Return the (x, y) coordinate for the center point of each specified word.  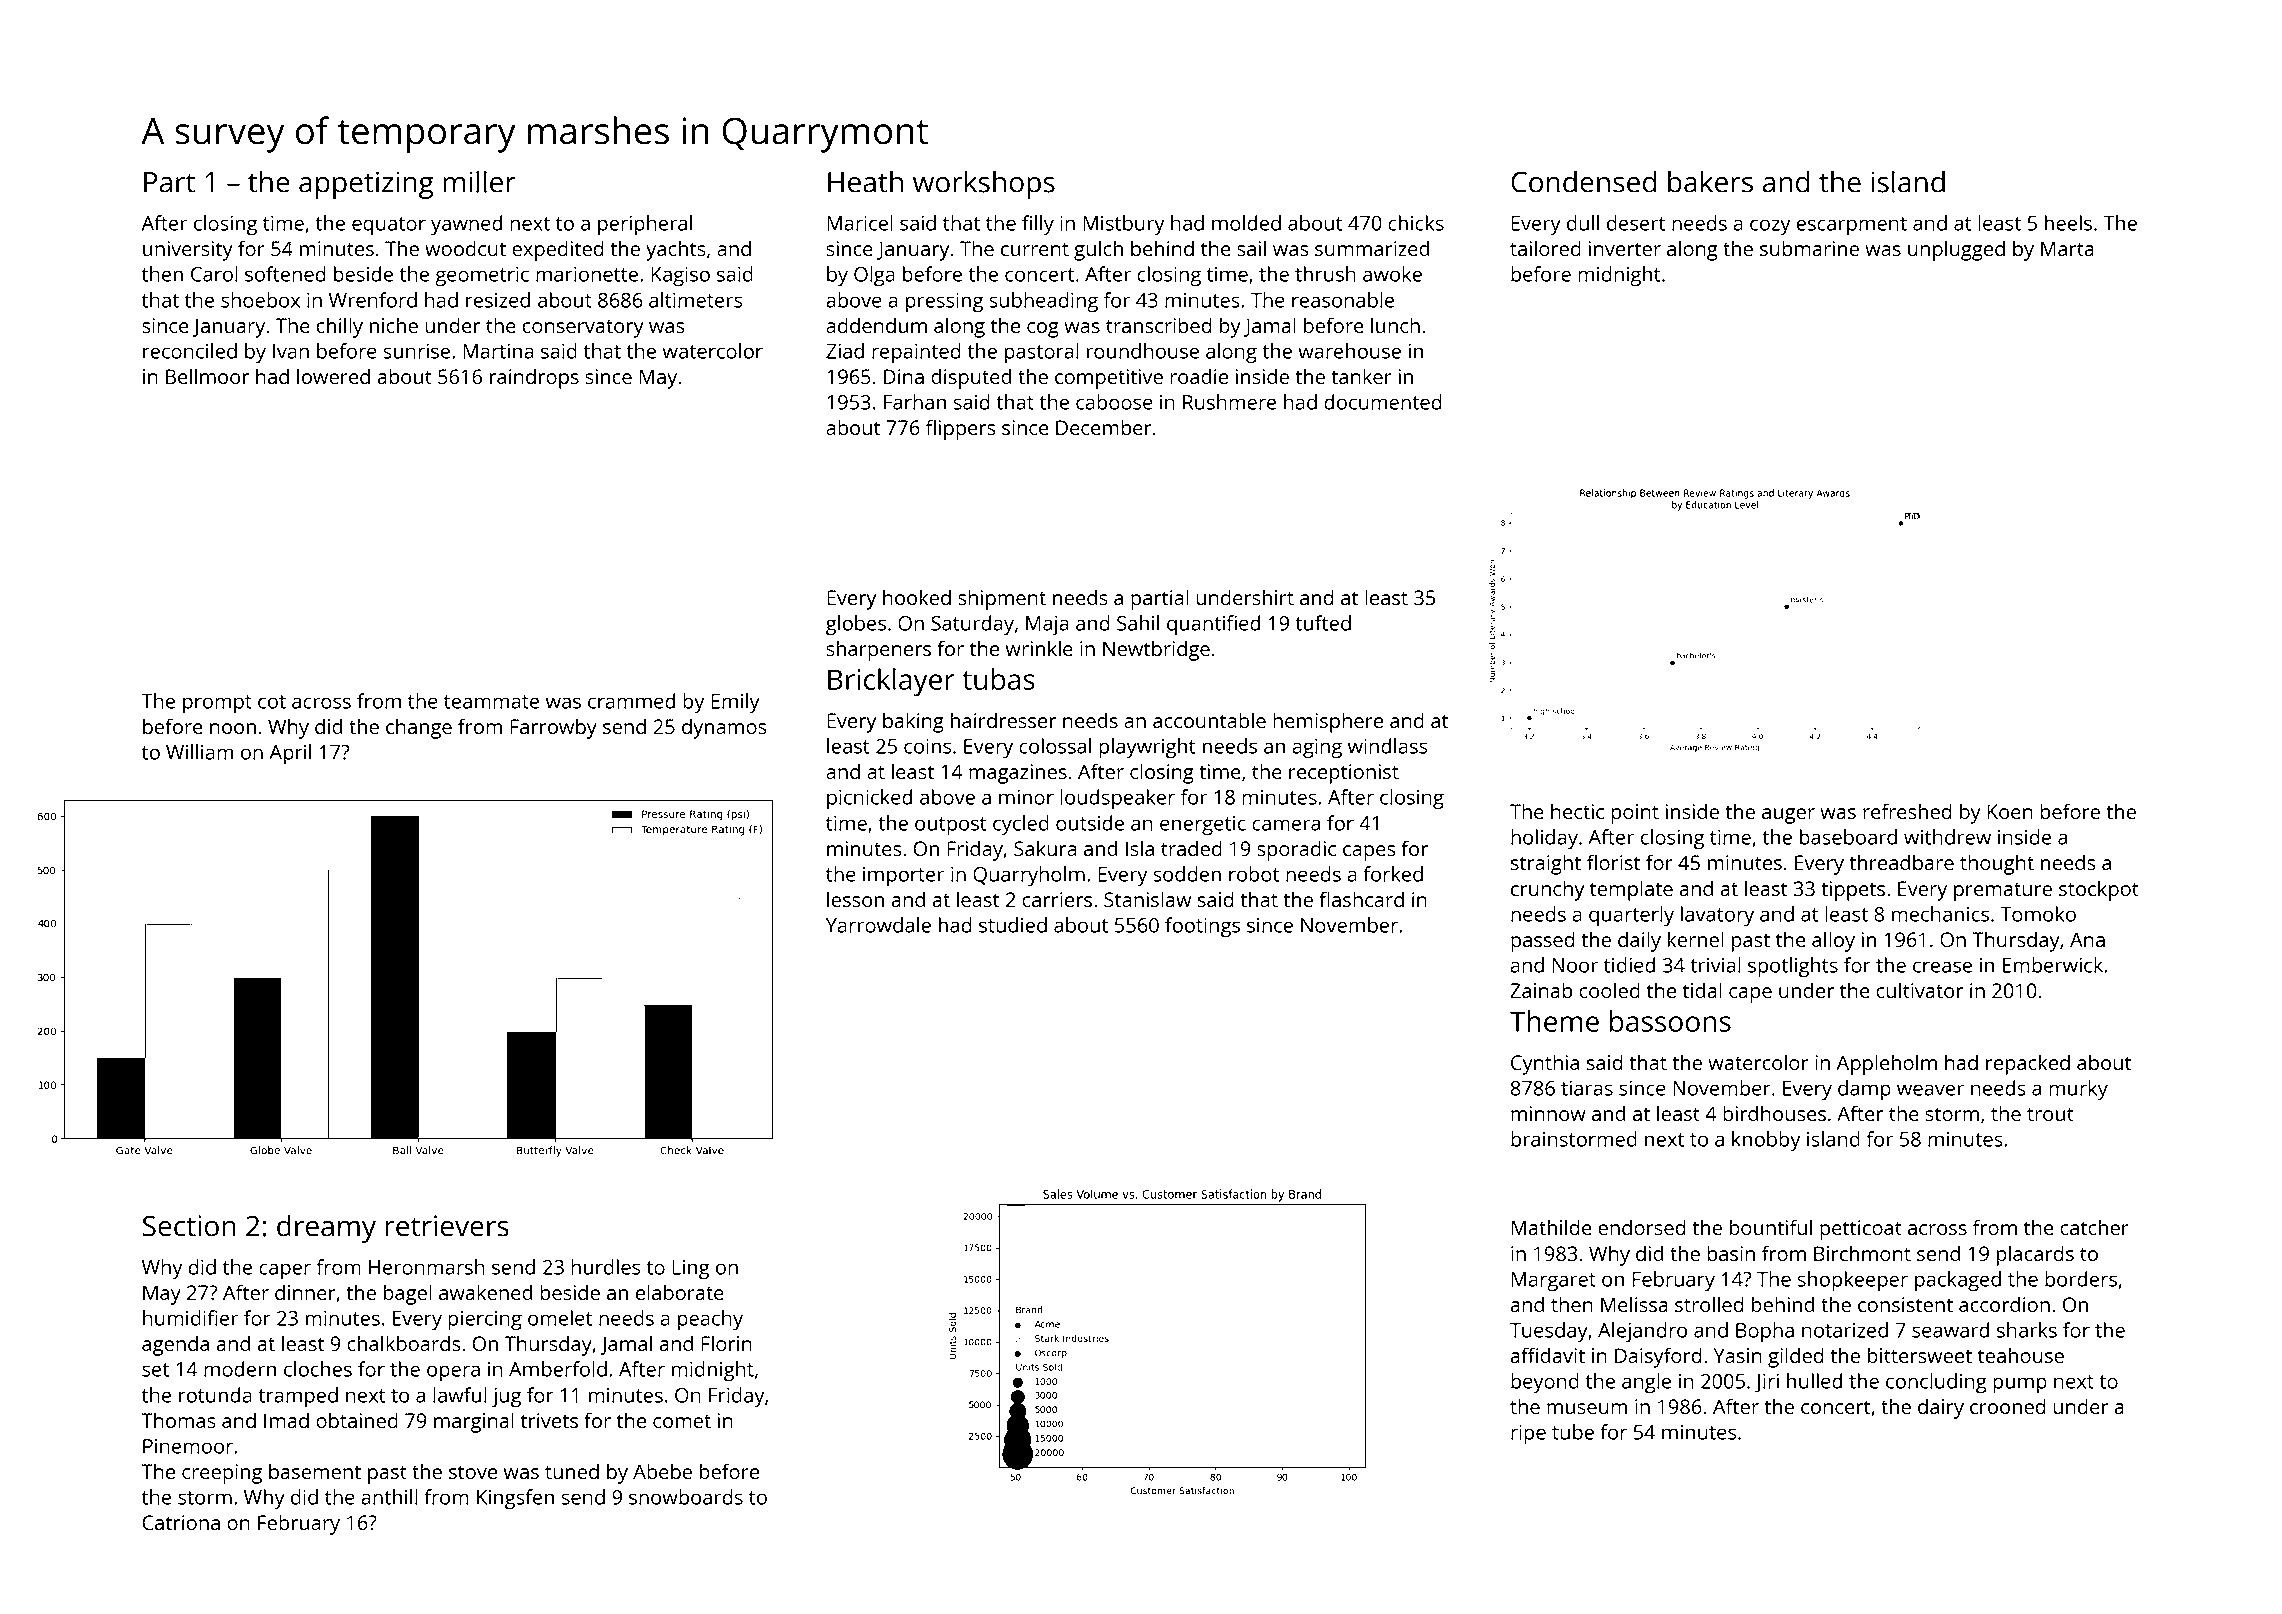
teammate (492, 702)
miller (479, 182)
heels (2068, 223)
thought (1997, 864)
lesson (855, 899)
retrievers (447, 1226)
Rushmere (1230, 402)
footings (1202, 927)
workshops (984, 185)
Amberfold (558, 1369)
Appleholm (1886, 1064)
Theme (1554, 1021)
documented (1383, 402)
